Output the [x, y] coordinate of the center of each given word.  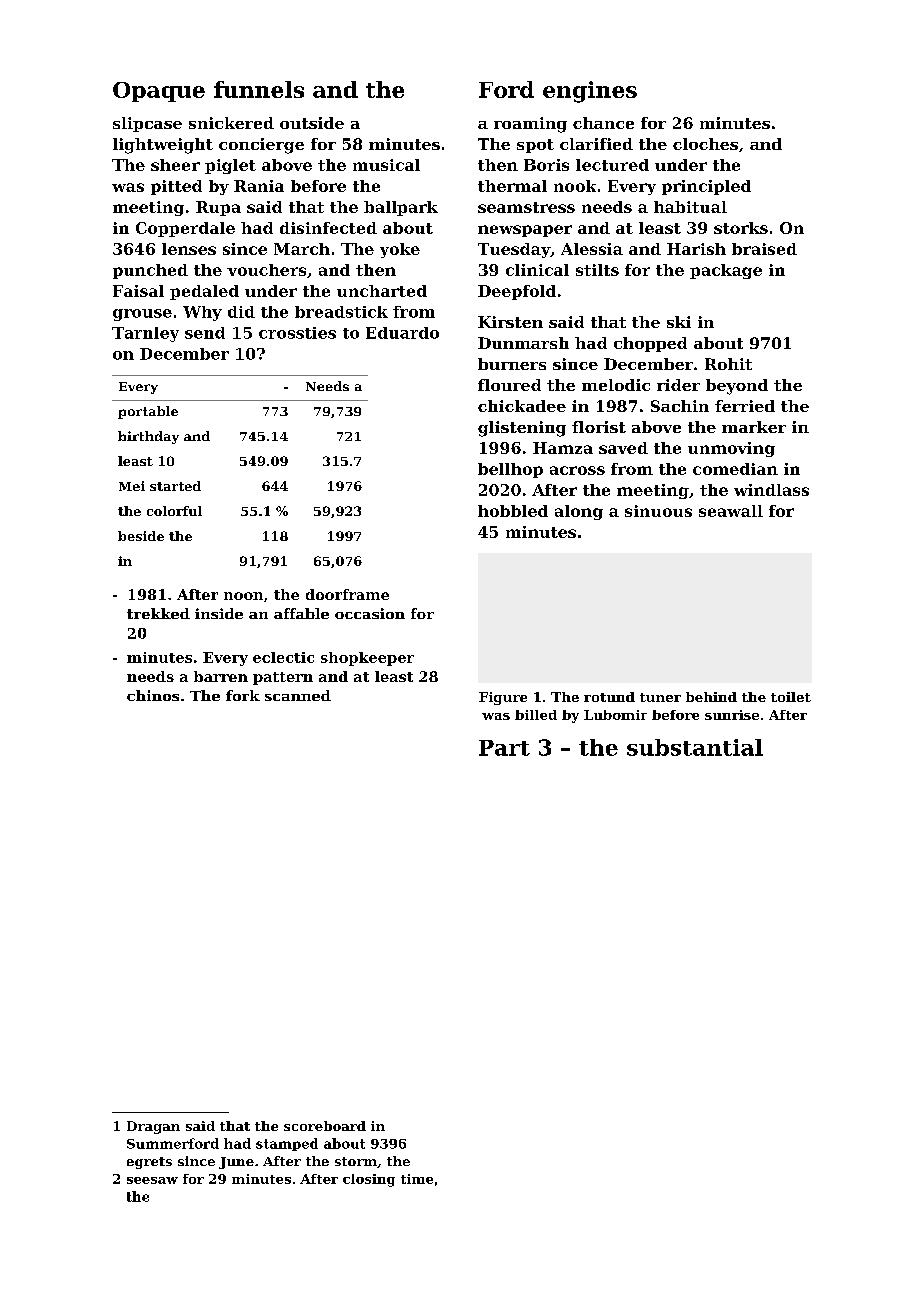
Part [504, 748]
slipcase [147, 124]
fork [243, 695]
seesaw [152, 1180]
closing [369, 1180]
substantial [695, 747]
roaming [530, 125]
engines [590, 92]
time [417, 1179]
